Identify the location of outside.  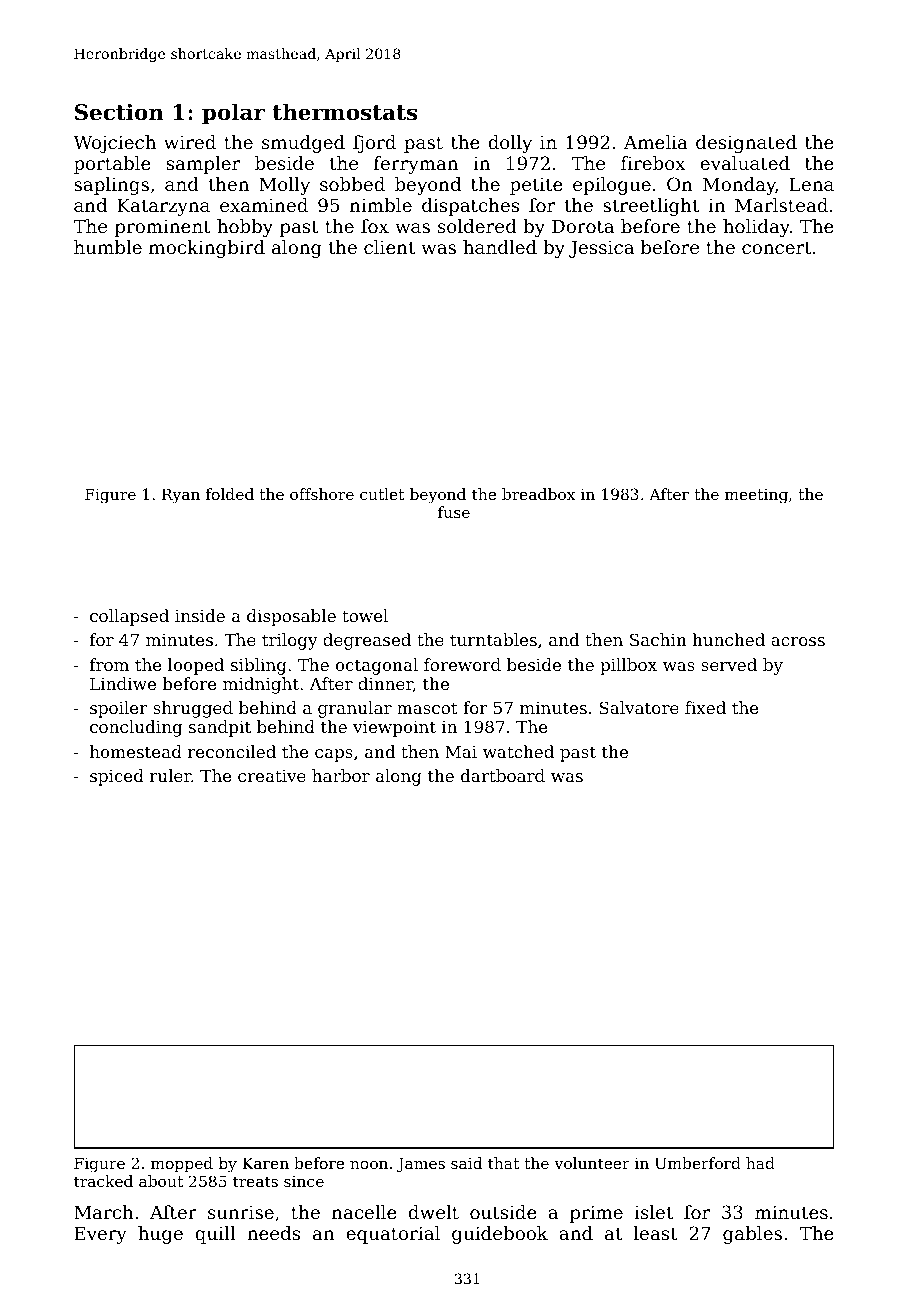
(503, 1212).
